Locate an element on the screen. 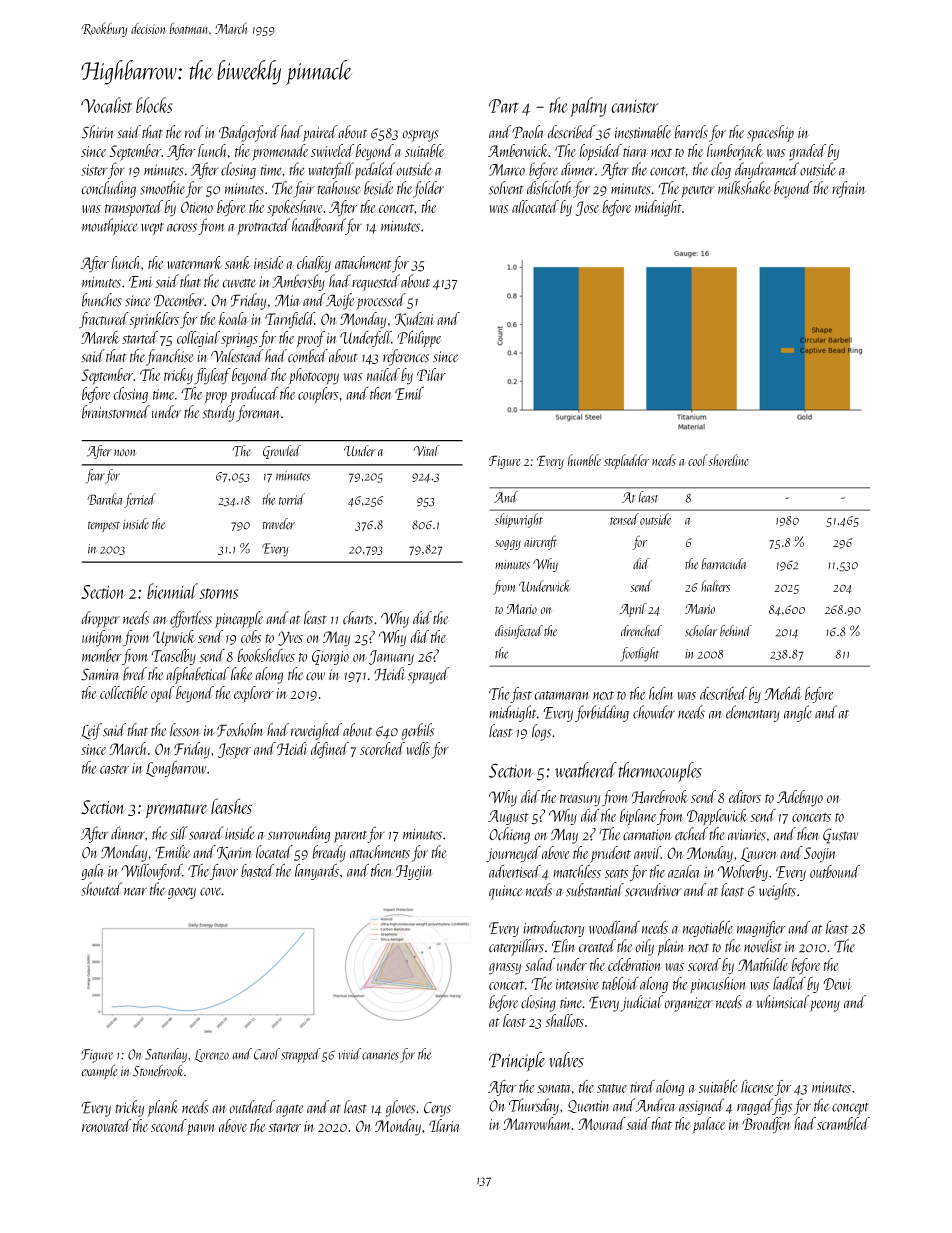 Image resolution: width=952 pixels, height=1233 pixels. Mehdi is located at coordinates (783, 693).
